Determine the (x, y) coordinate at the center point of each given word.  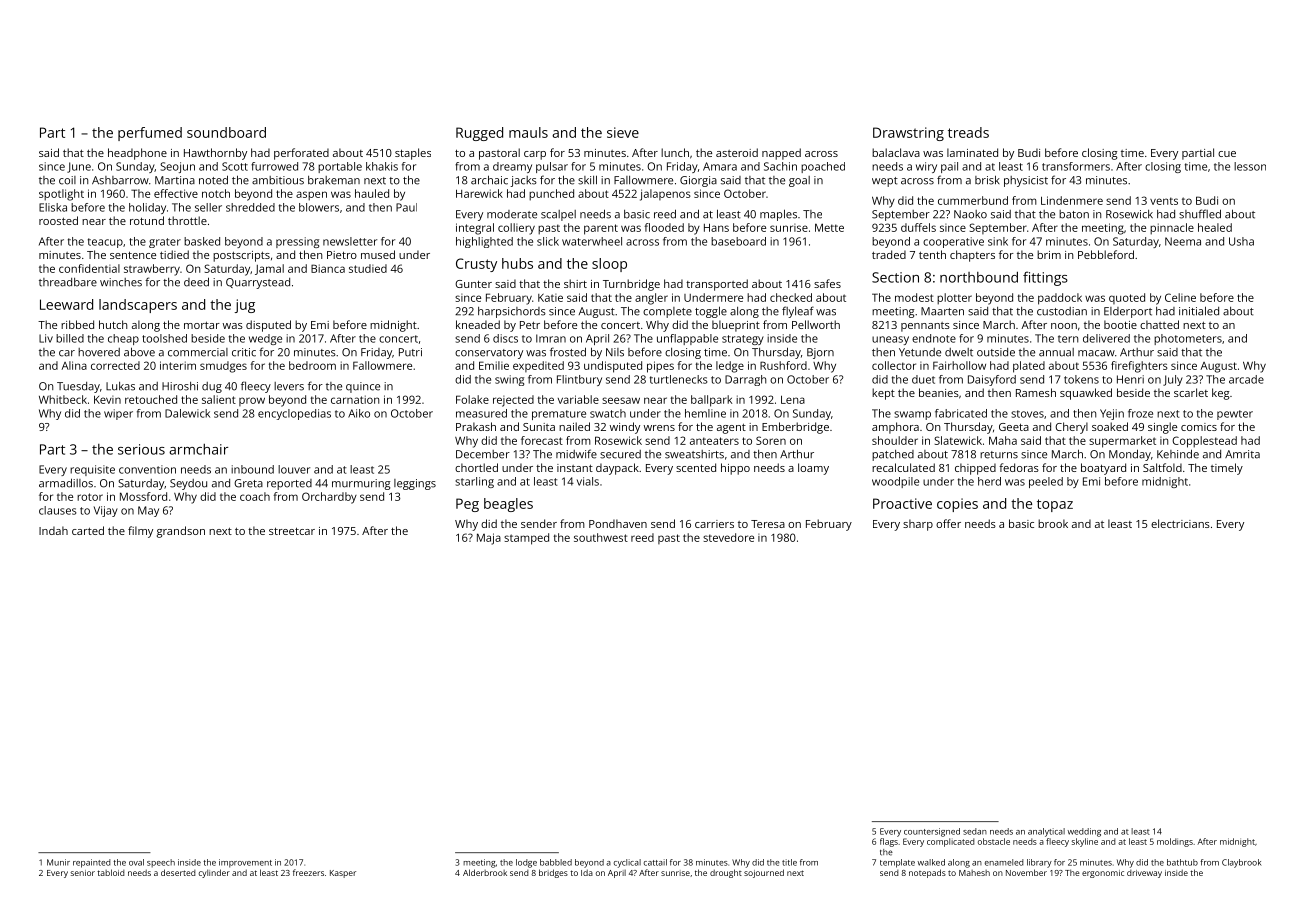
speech (161, 863)
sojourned (764, 873)
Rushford (783, 365)
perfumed (150, 134)
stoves (1027, 414)
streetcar (292, 531)
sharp (918, 525)
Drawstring (908, 134)
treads (968, 132)
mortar (202, 325)
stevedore (728, 537)
